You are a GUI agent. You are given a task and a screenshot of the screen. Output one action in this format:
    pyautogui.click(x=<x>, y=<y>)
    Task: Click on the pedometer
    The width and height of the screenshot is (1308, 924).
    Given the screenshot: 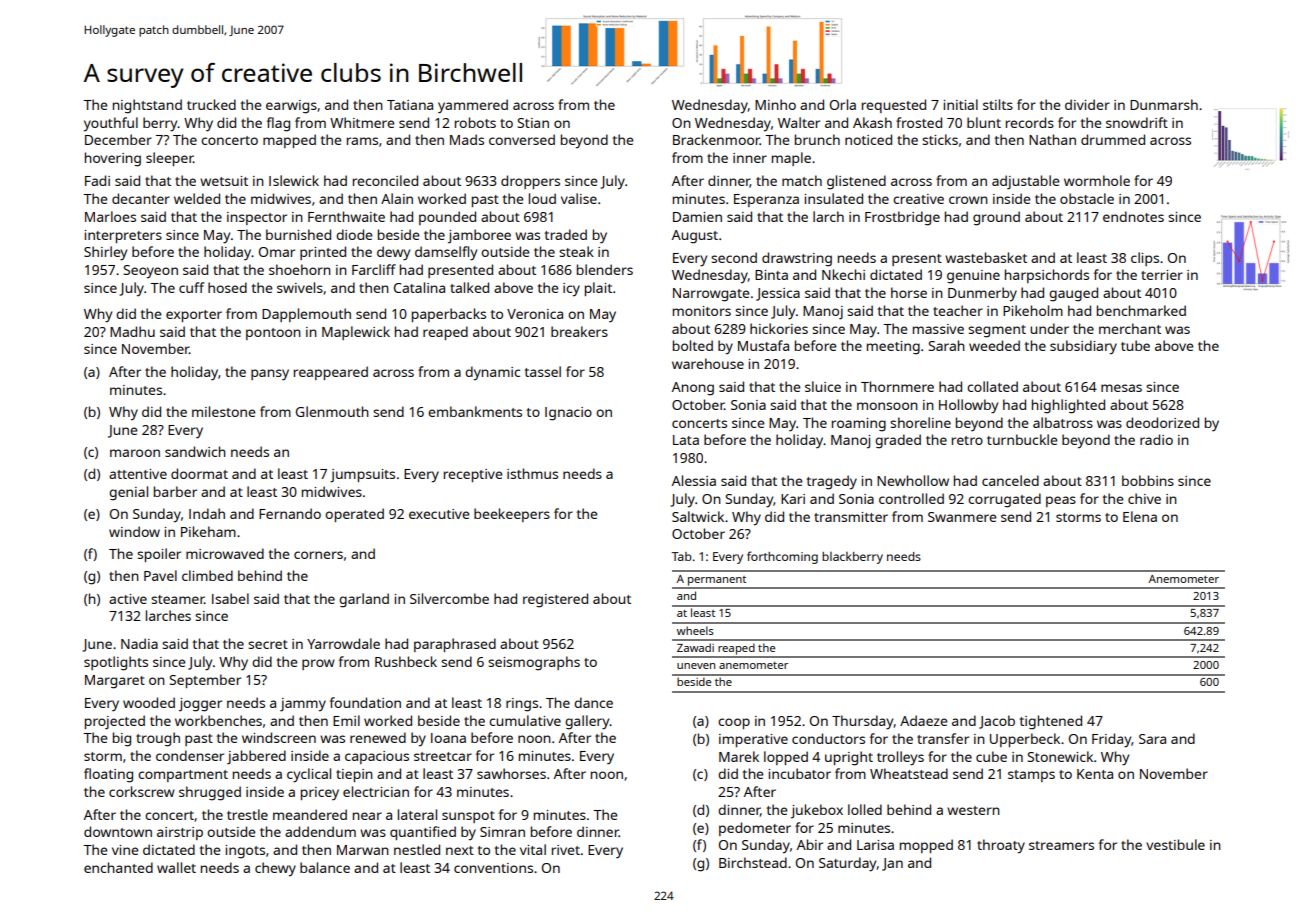 What is the action you would take?
    pyautogui.click(x=755, y=829)
